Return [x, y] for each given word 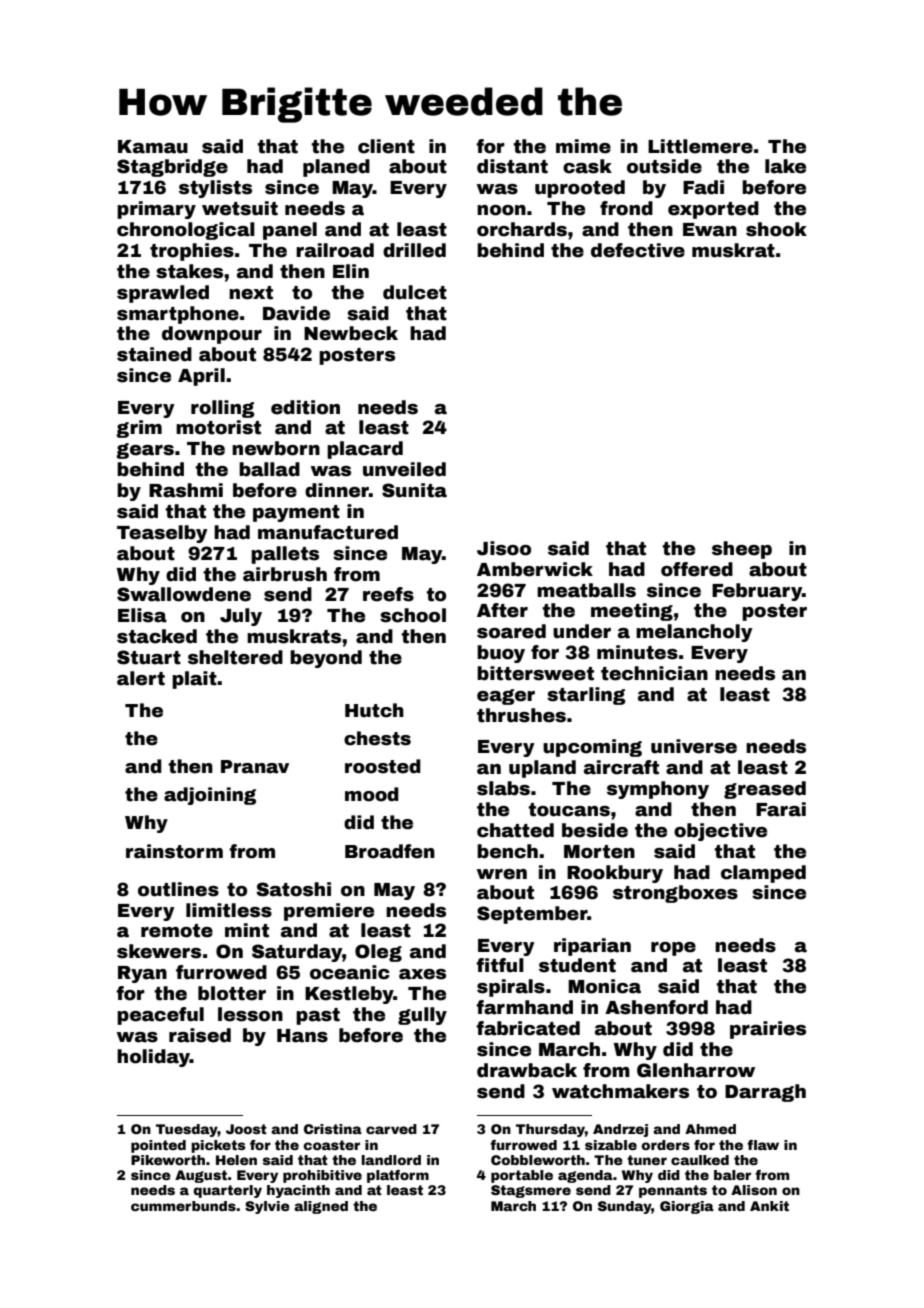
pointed [158, 1146]
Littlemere [700, 146]
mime [583, 146]
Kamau [153, 147]
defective [638, 250]
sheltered [235, 657]
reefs [388, 594]
